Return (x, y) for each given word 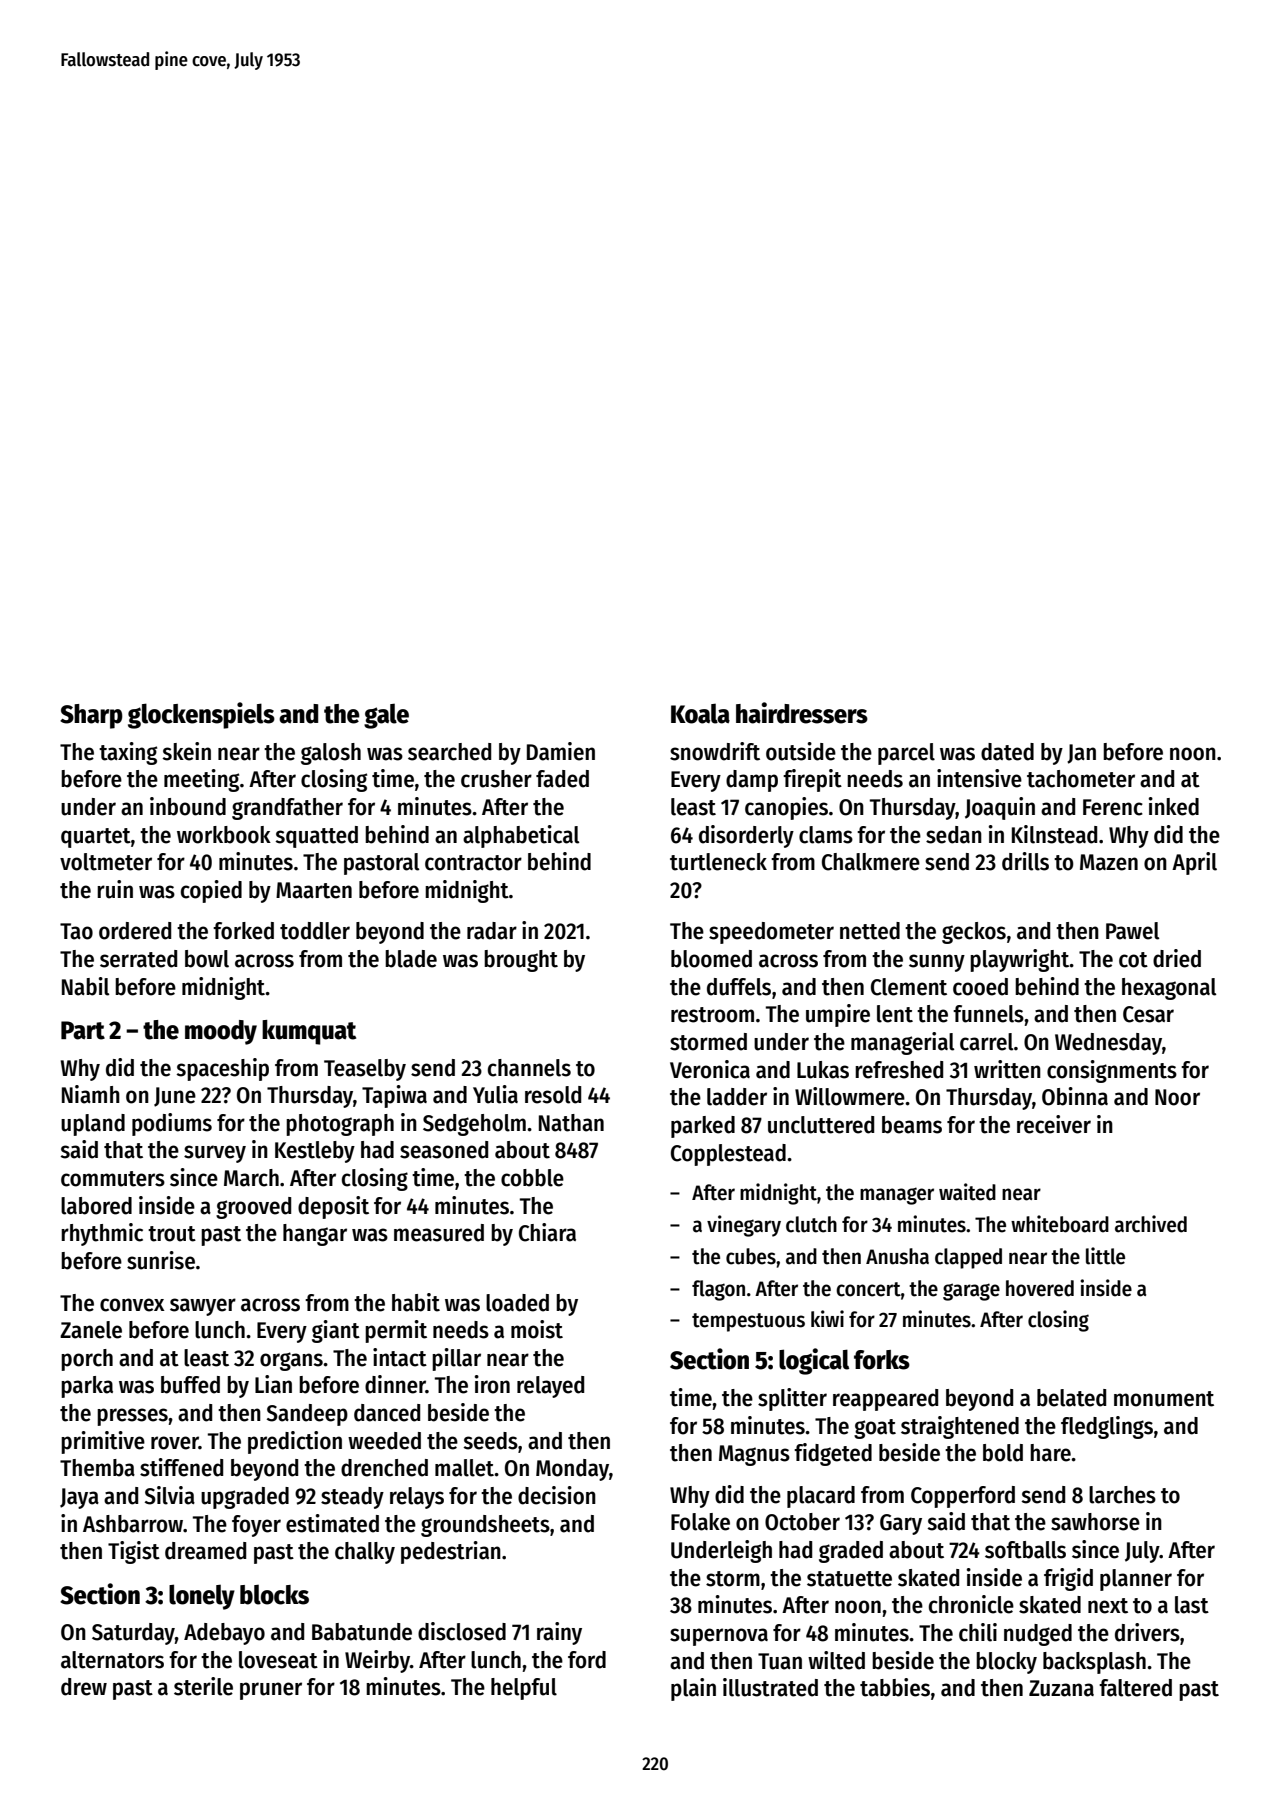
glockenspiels (201, 715)
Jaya (79, 1498)
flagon (718, 1290)
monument (1164, 1399)
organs (291, 1361)
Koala (700, 714)
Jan (1081, 754)
